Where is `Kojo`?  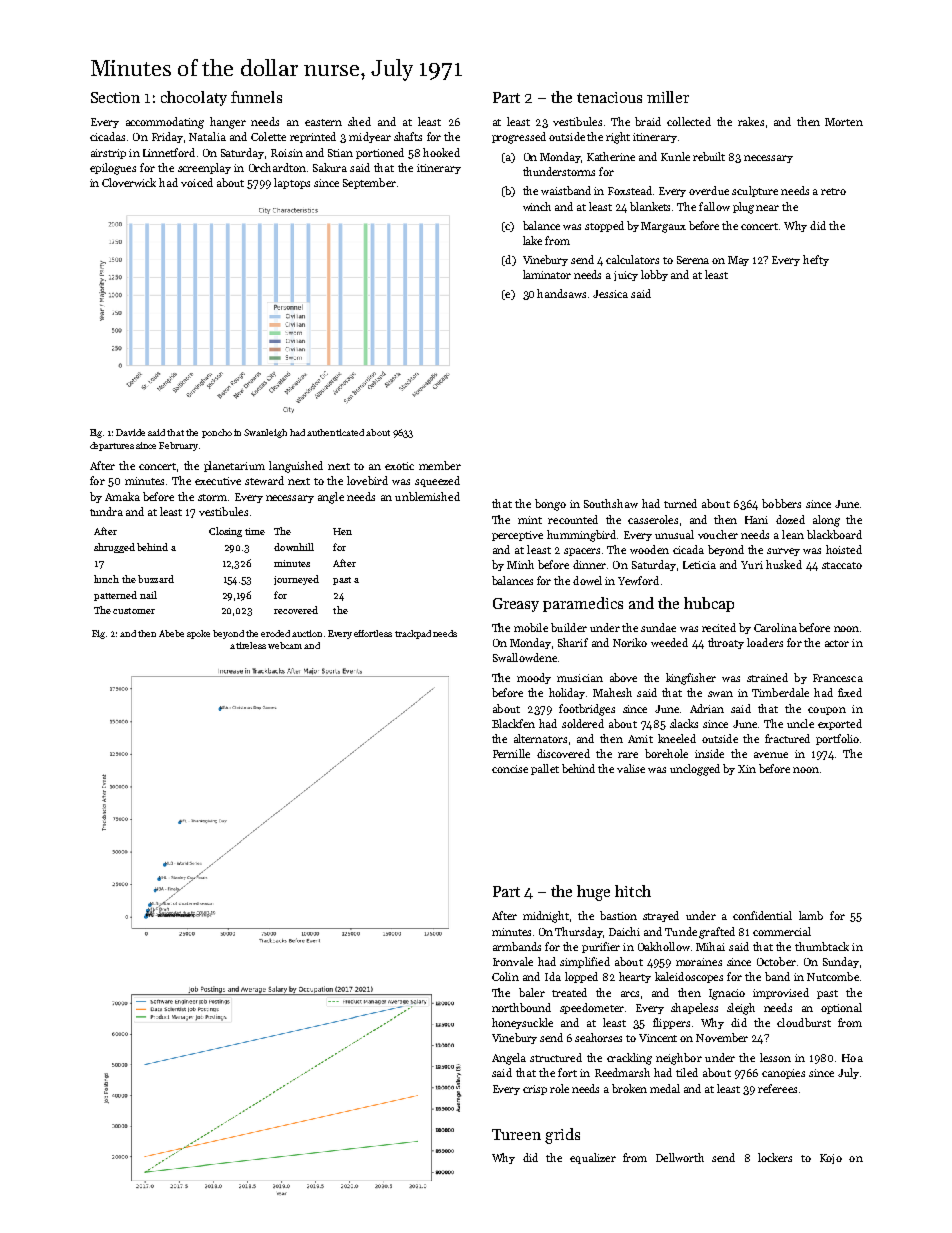 Kojo is located at coordinates (831, 1159).
